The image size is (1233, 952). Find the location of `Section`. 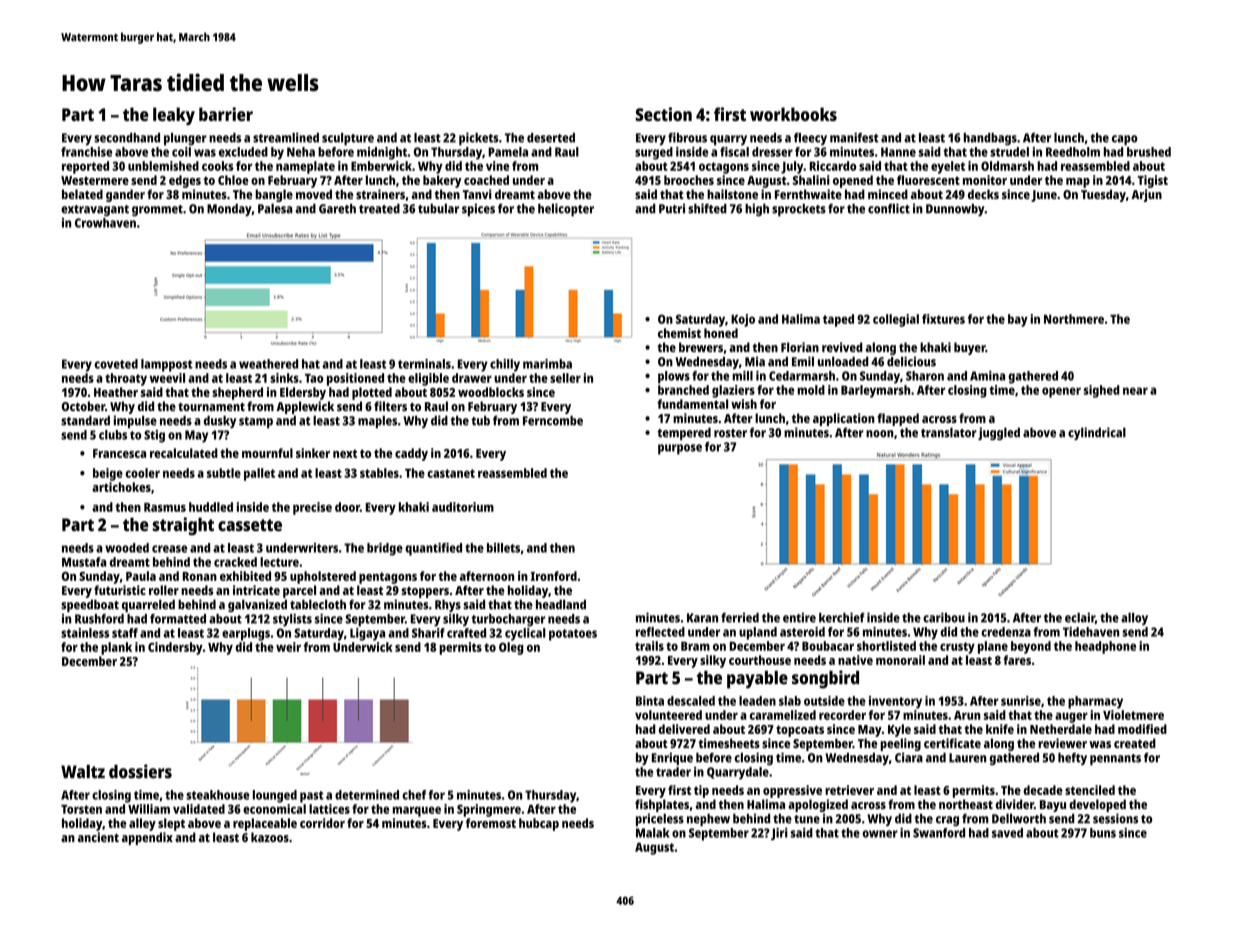

Section is located at coordinates (663, 114).
